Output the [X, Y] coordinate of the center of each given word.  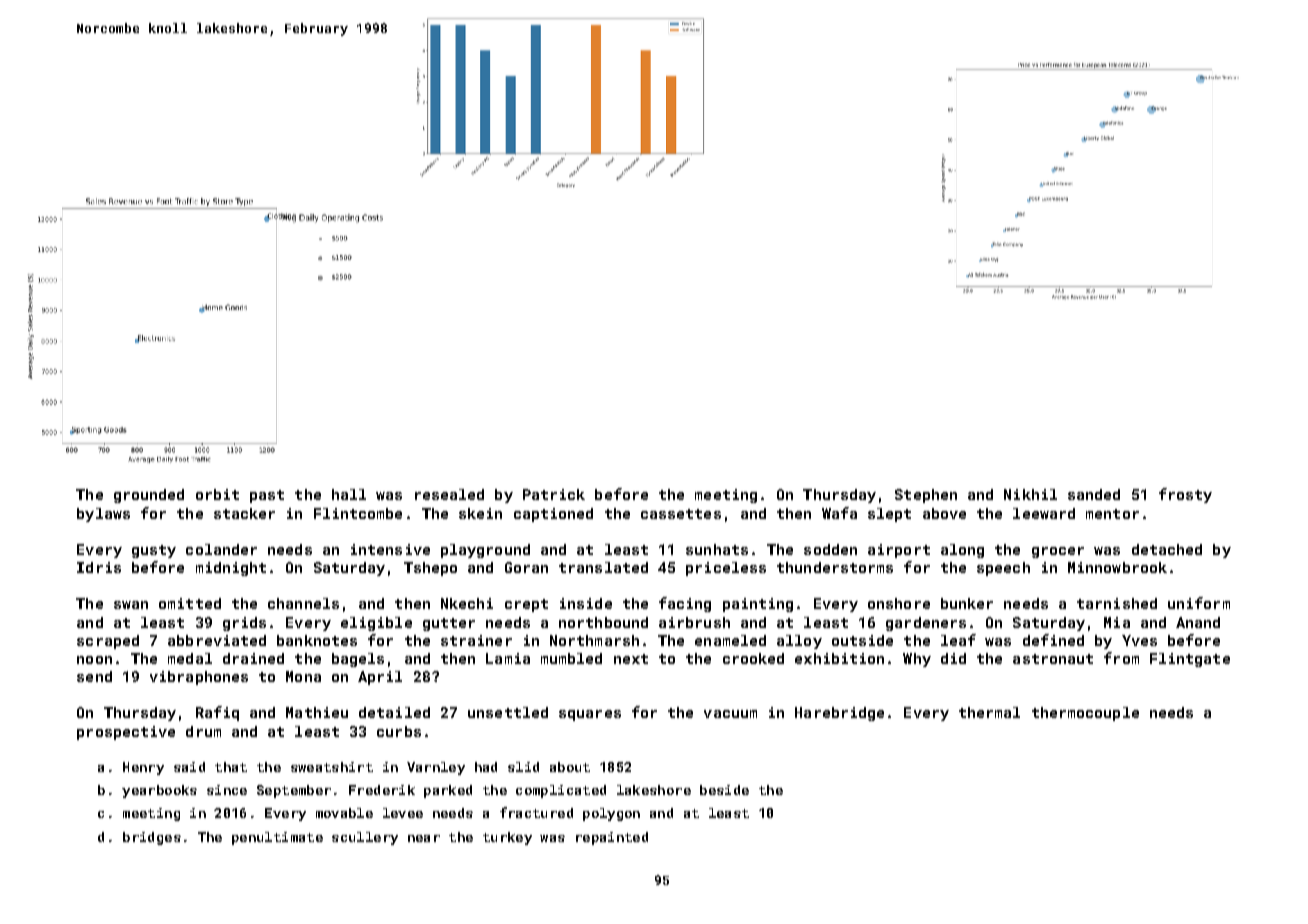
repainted [612, 838]
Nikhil [1030, 494]
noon [94, 660]
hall [349, 494]
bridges [152, 838]
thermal [989, 712]
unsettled [508, 712]
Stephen [926, 496]
